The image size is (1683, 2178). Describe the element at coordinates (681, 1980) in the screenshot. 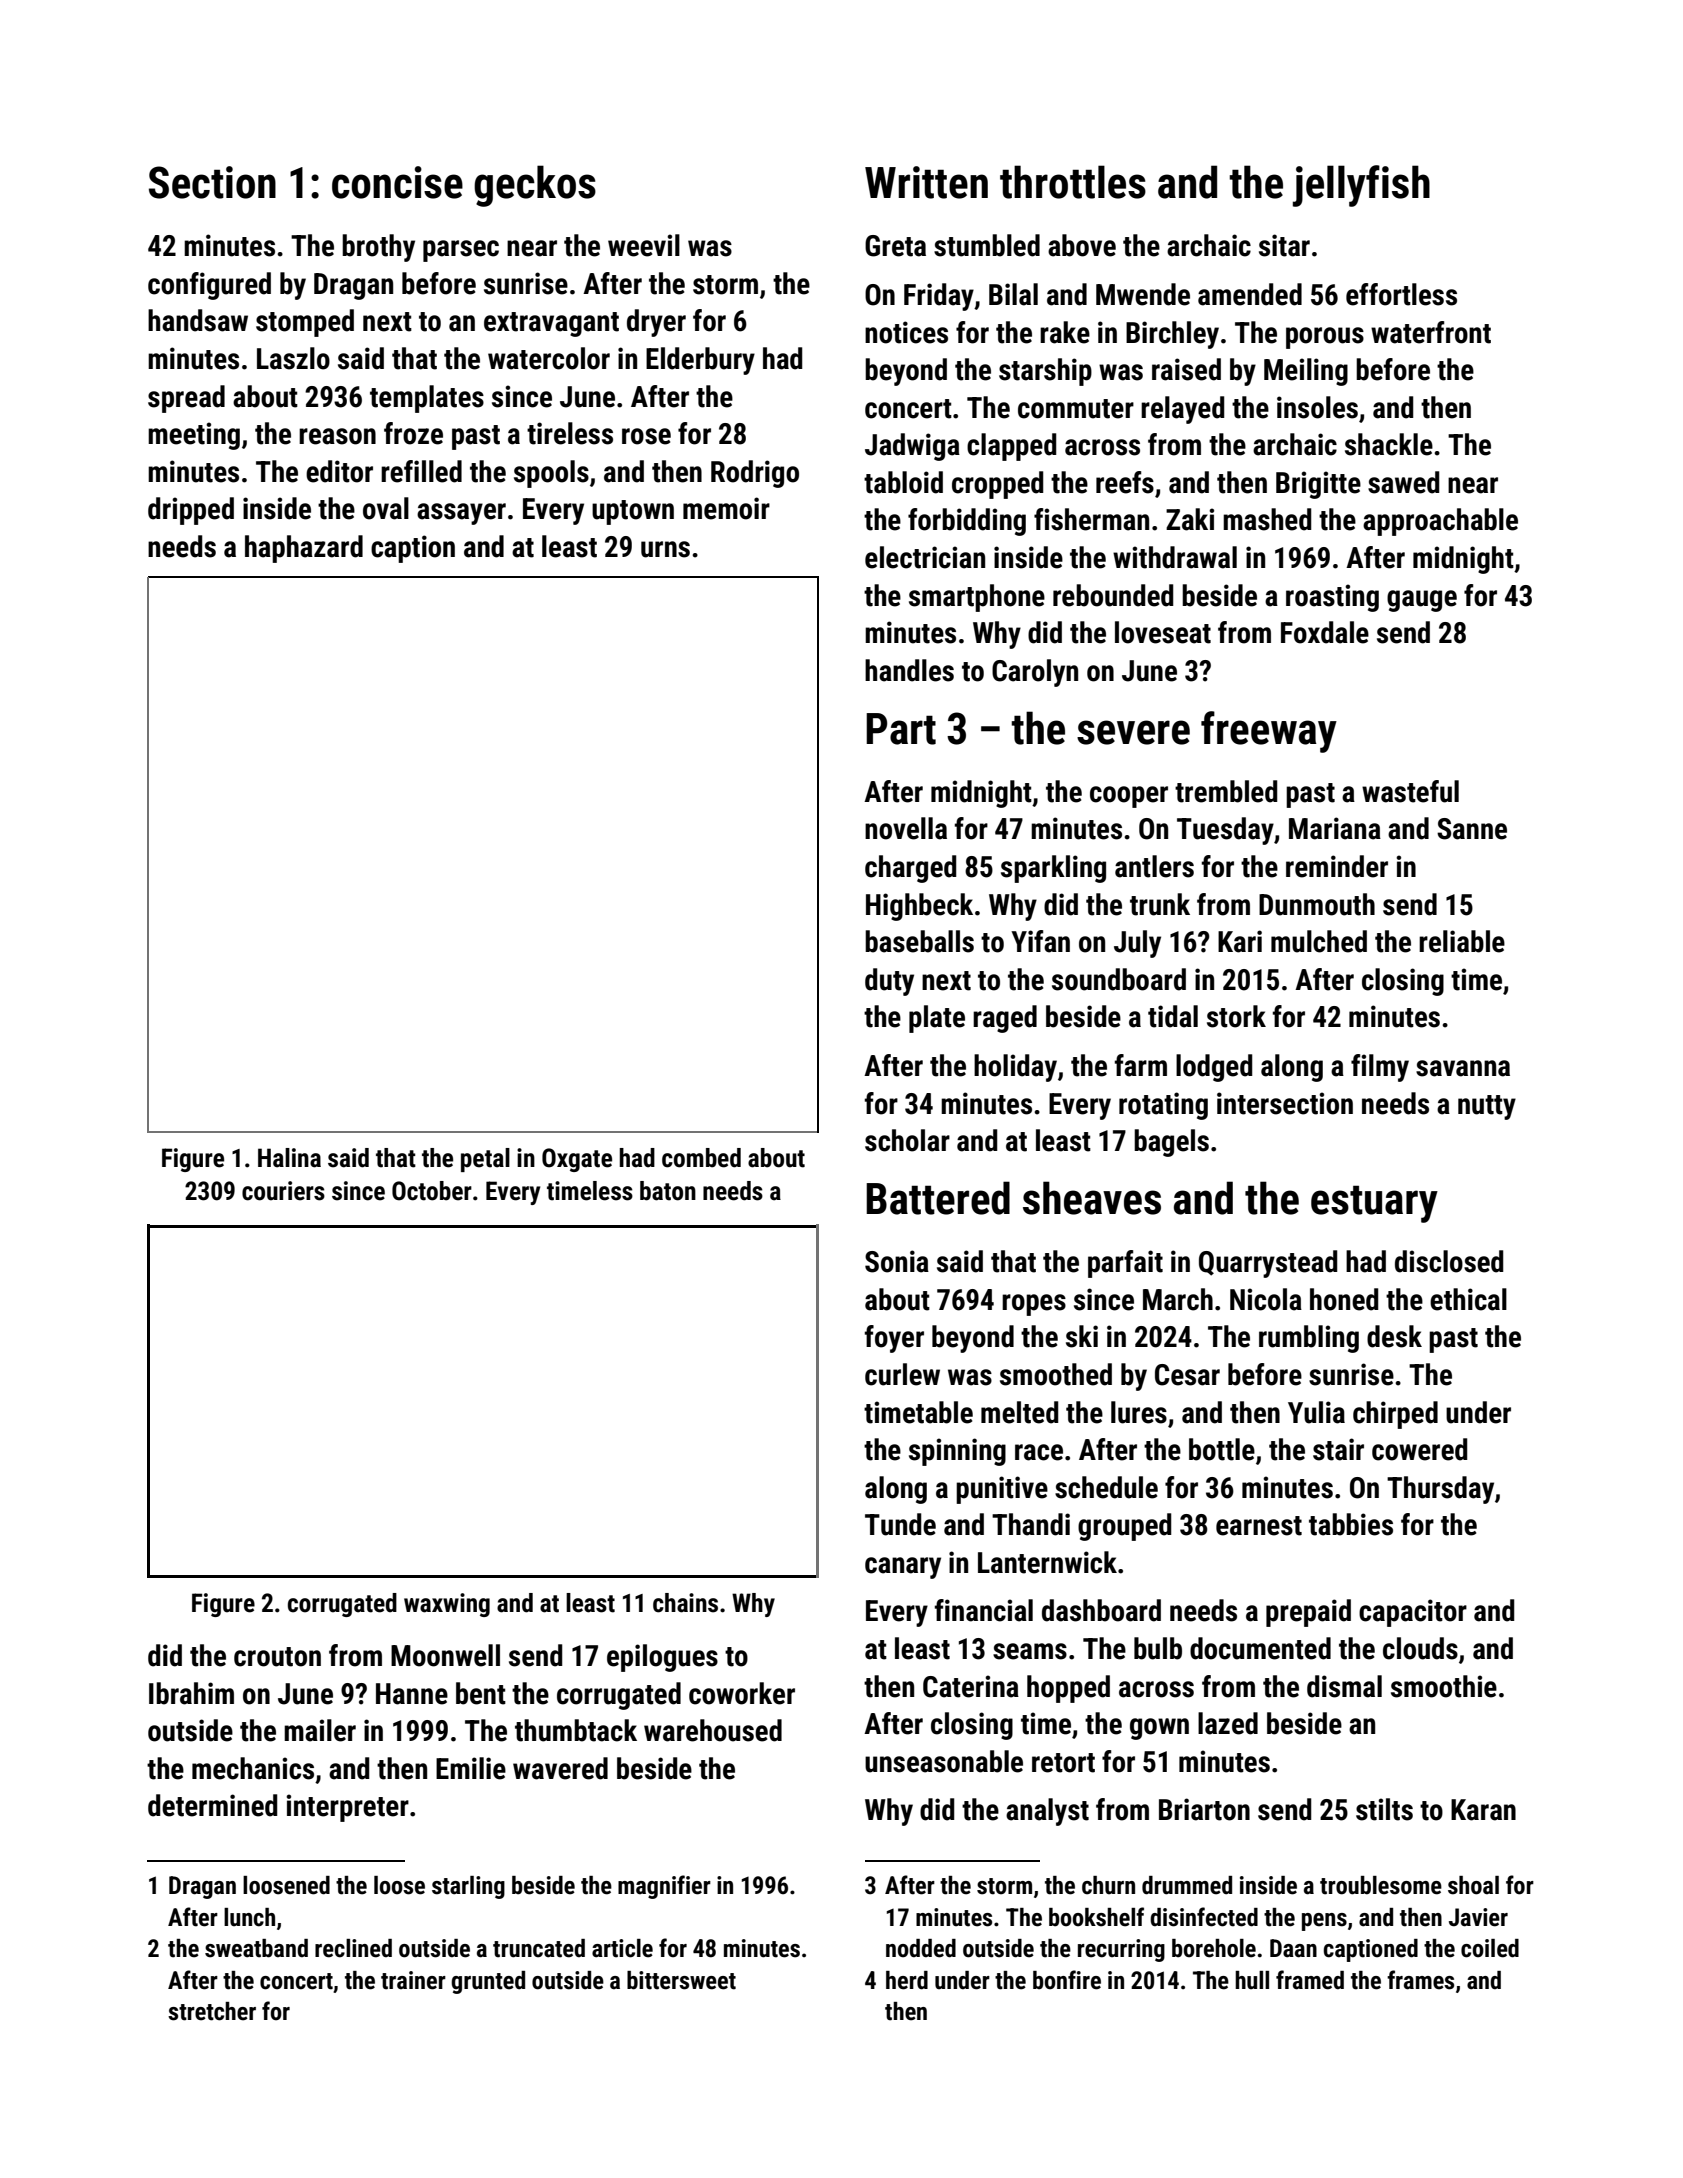

I see `bittersweet` at that location.
